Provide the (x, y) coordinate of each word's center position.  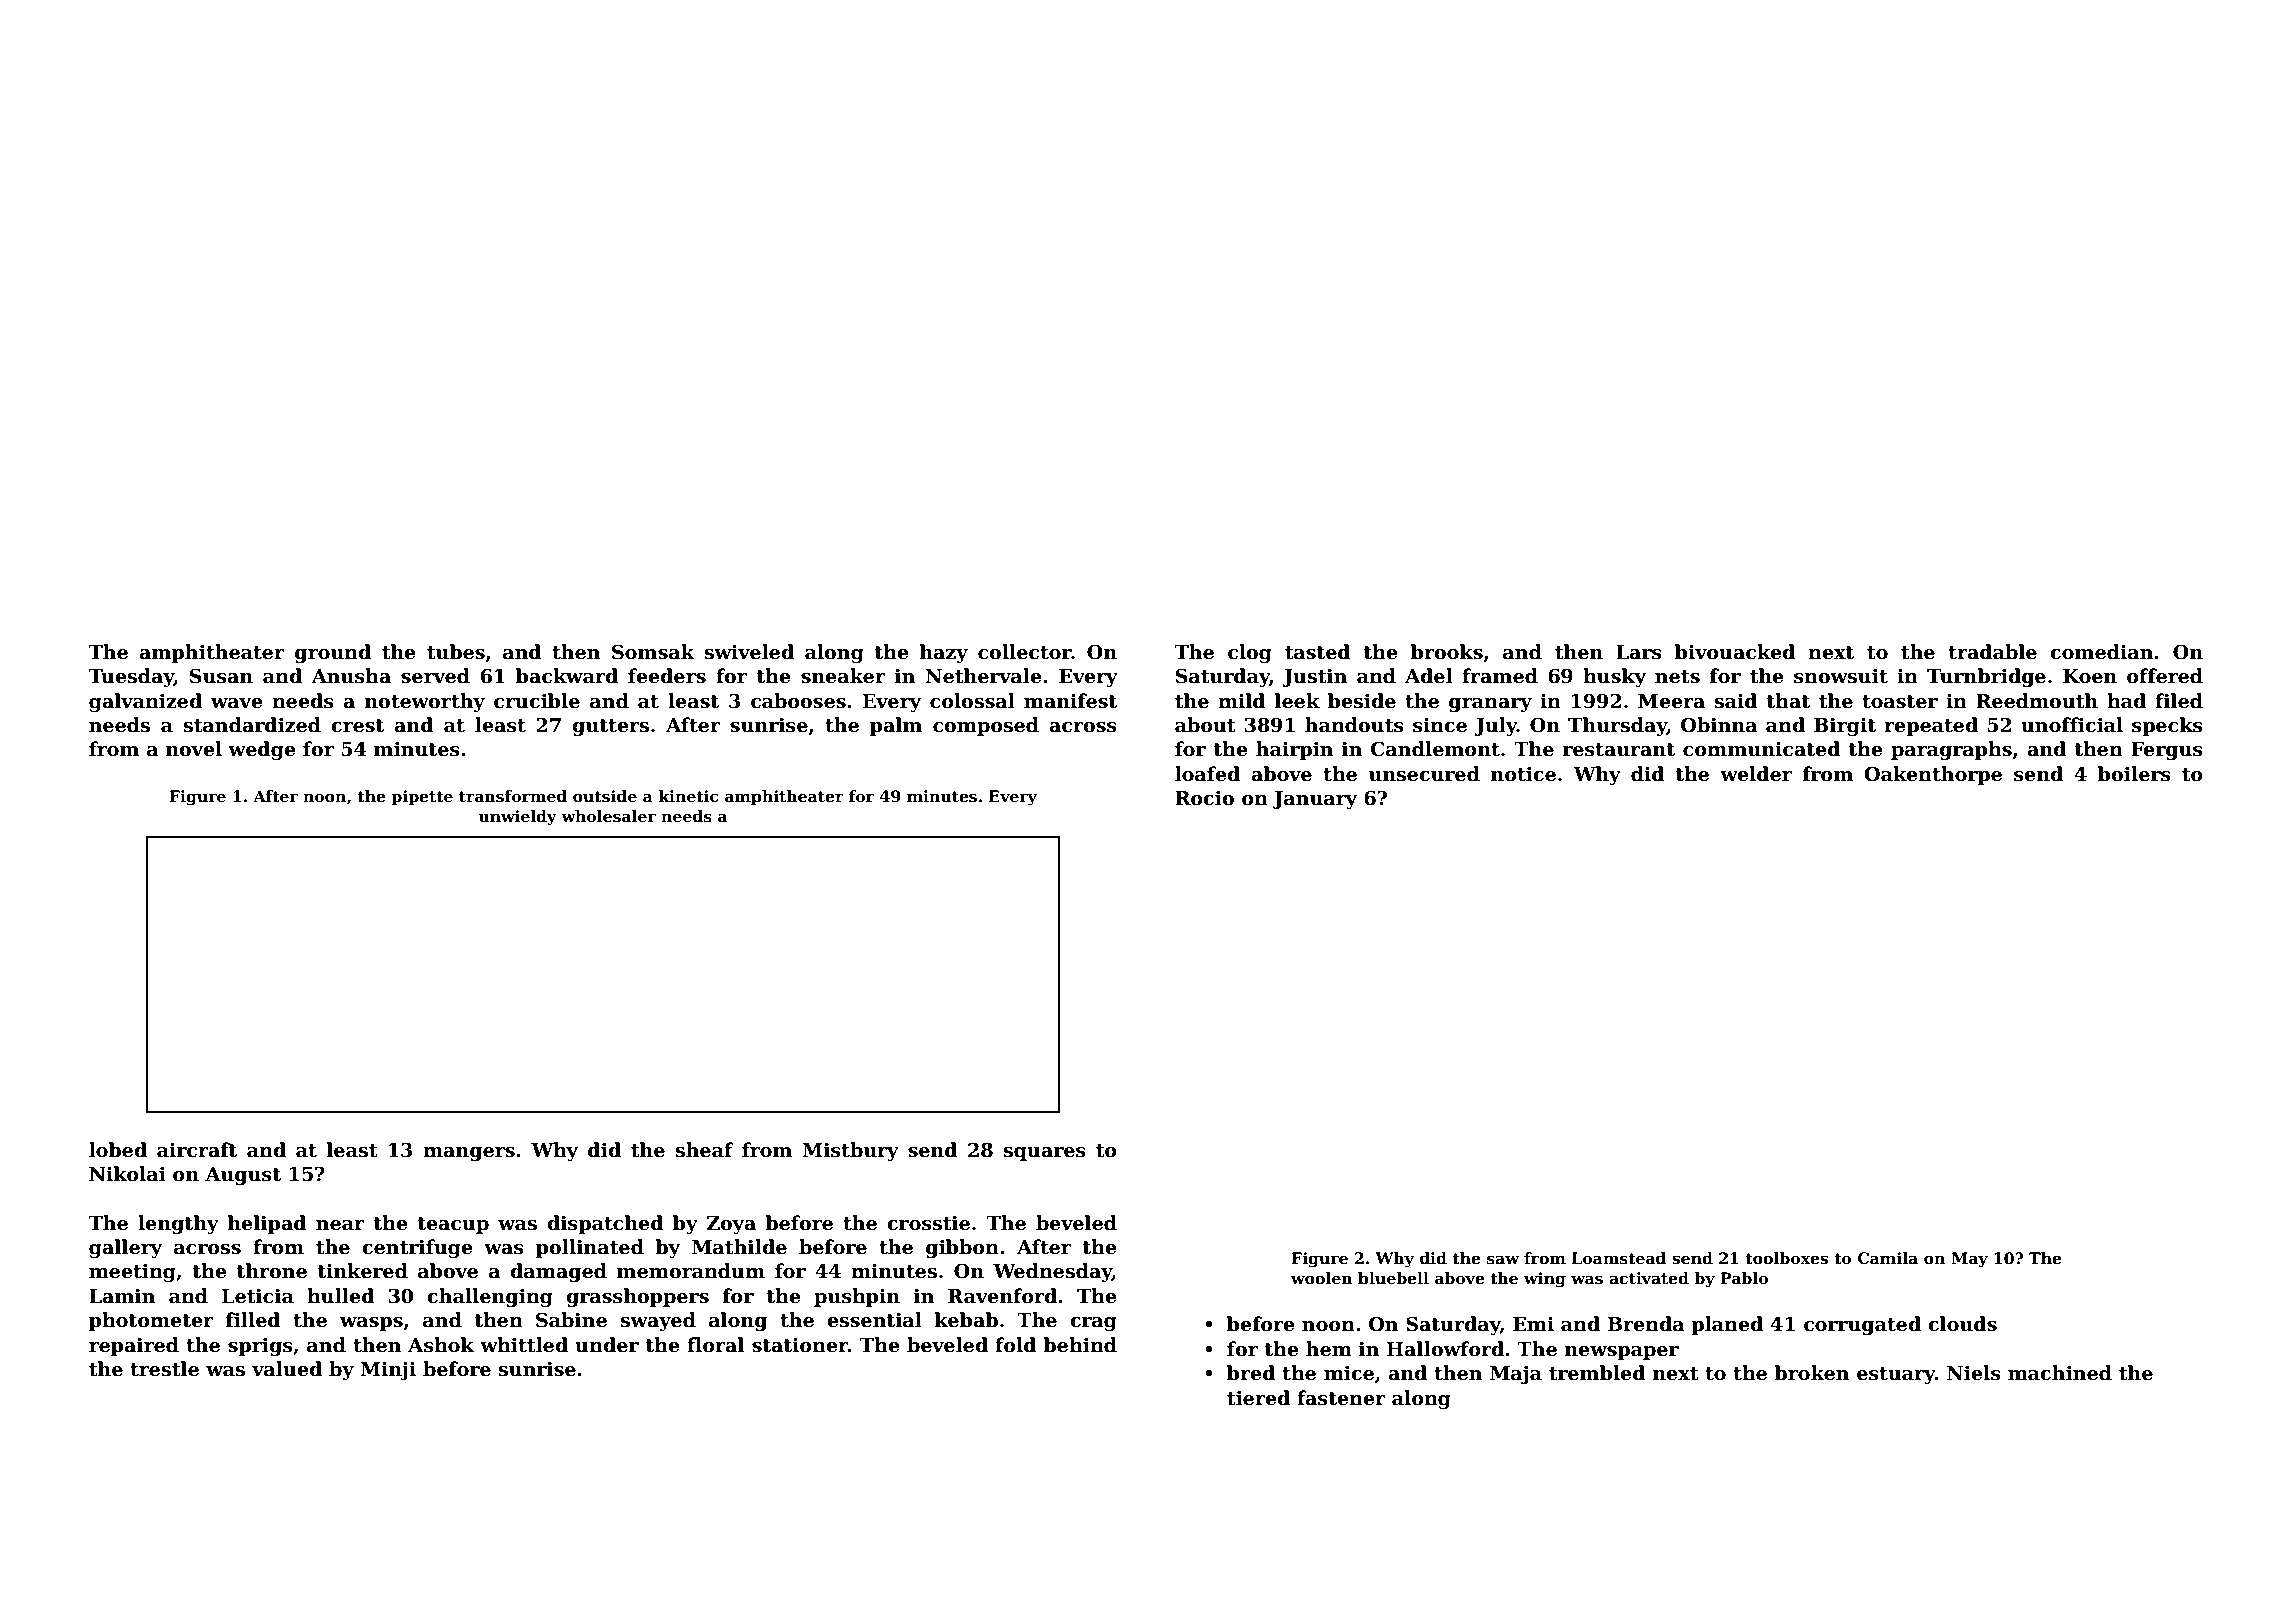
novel (194, 749)
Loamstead (1619, 1258)
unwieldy (517, 818)
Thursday (1617, 726)
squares (1045, 1154)
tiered (1258, 1398)
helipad (267, 1224)
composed (986, 726)
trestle (164, 1369)
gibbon (962, 1248)
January (1315, 800)
